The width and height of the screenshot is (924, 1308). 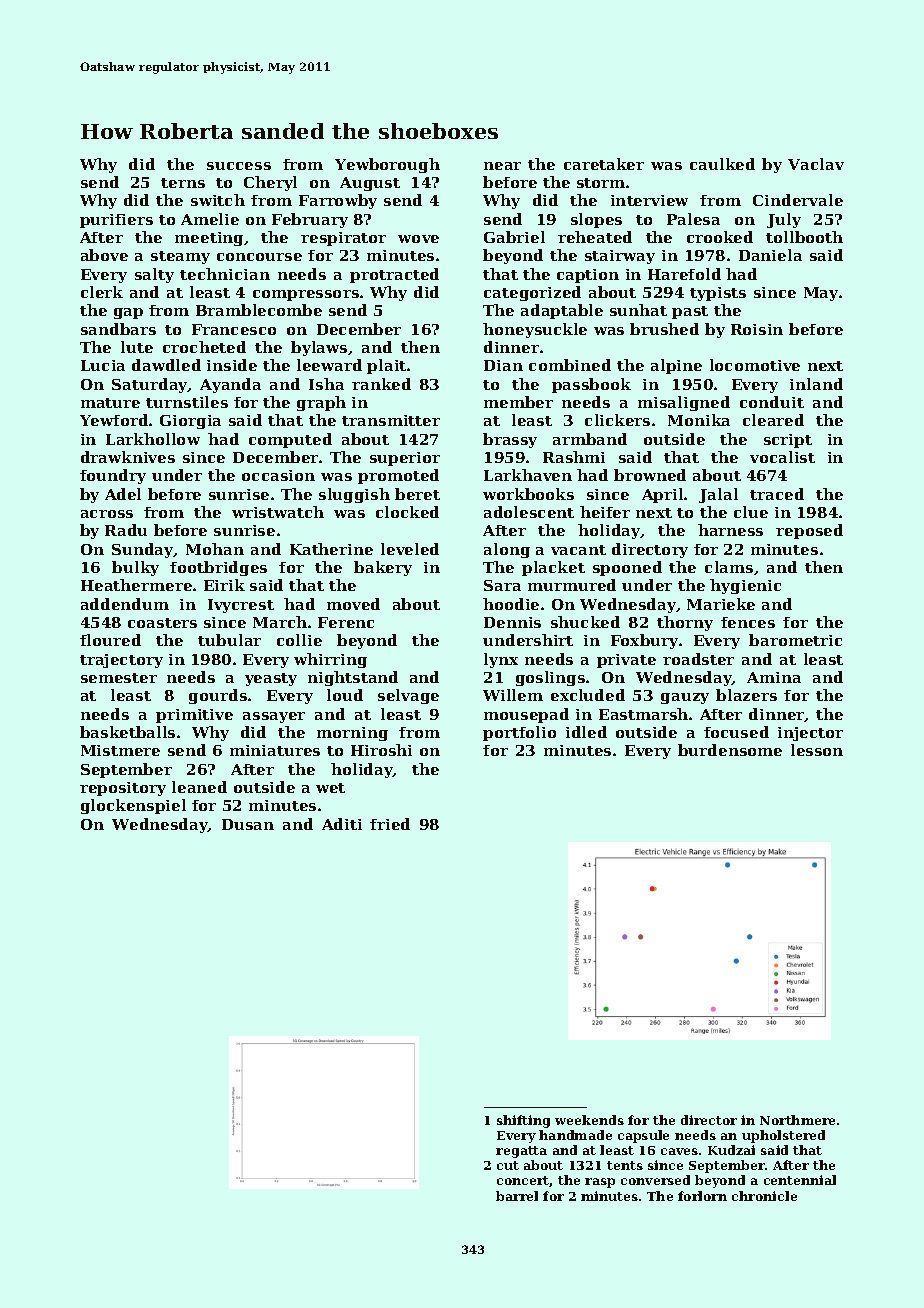 I want to click on barometric, so click(x=795, y=640).
